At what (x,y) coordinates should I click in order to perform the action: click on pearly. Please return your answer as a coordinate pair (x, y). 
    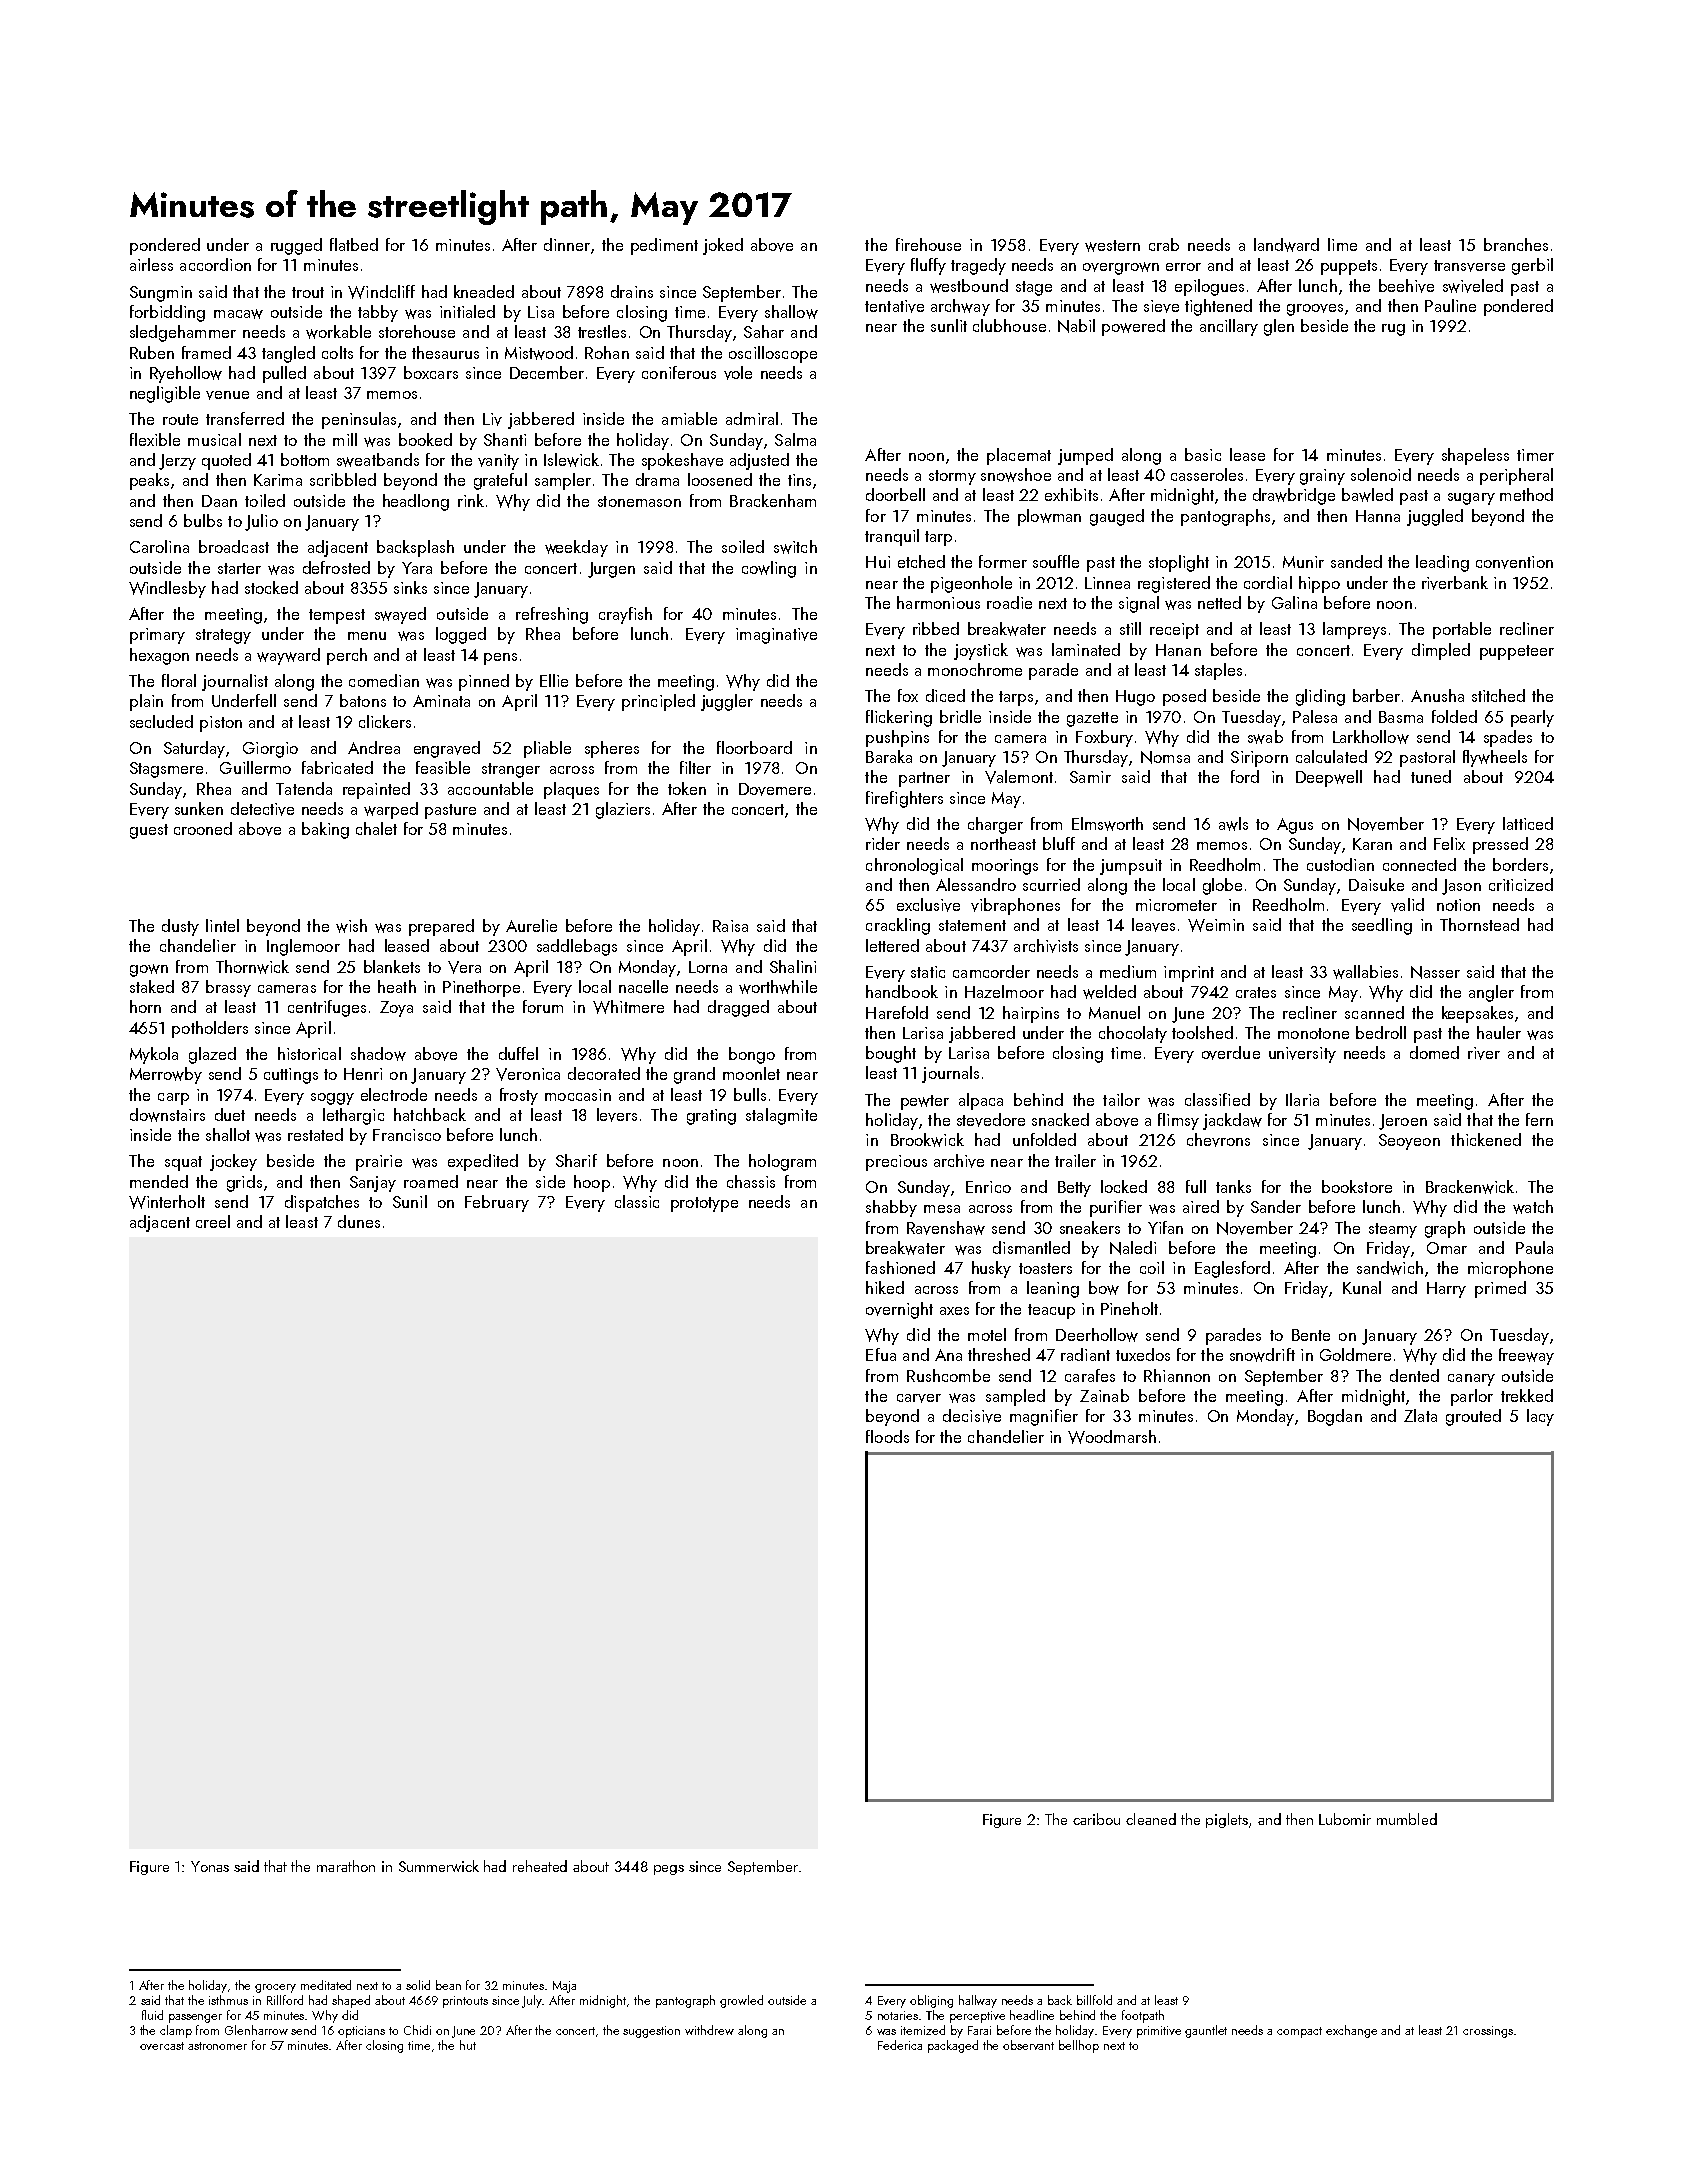
    Looking at the image, I should click on (1532, 718).
